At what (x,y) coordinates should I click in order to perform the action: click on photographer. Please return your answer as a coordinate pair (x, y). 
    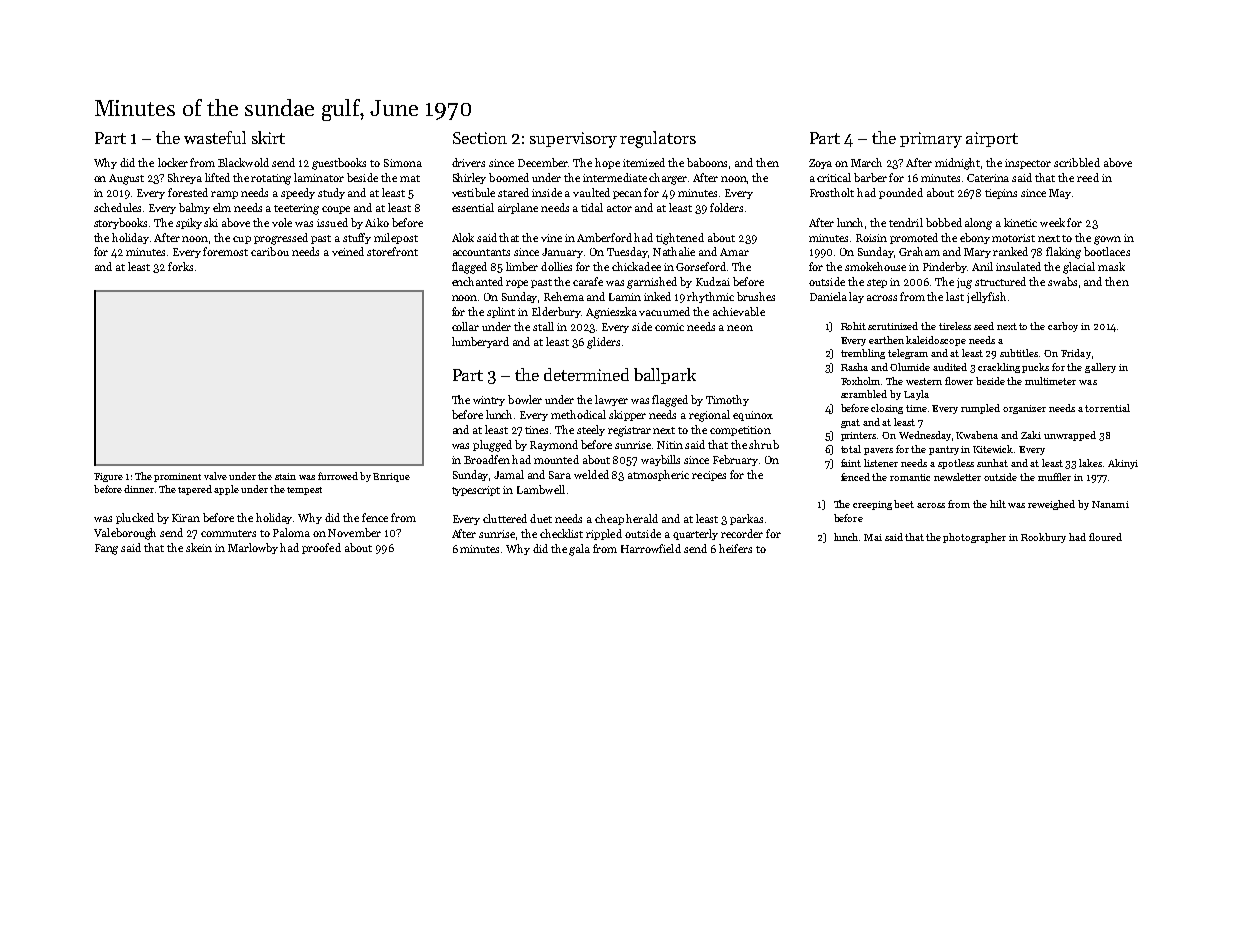
    Looking at the image, I should click on (974, 538).
